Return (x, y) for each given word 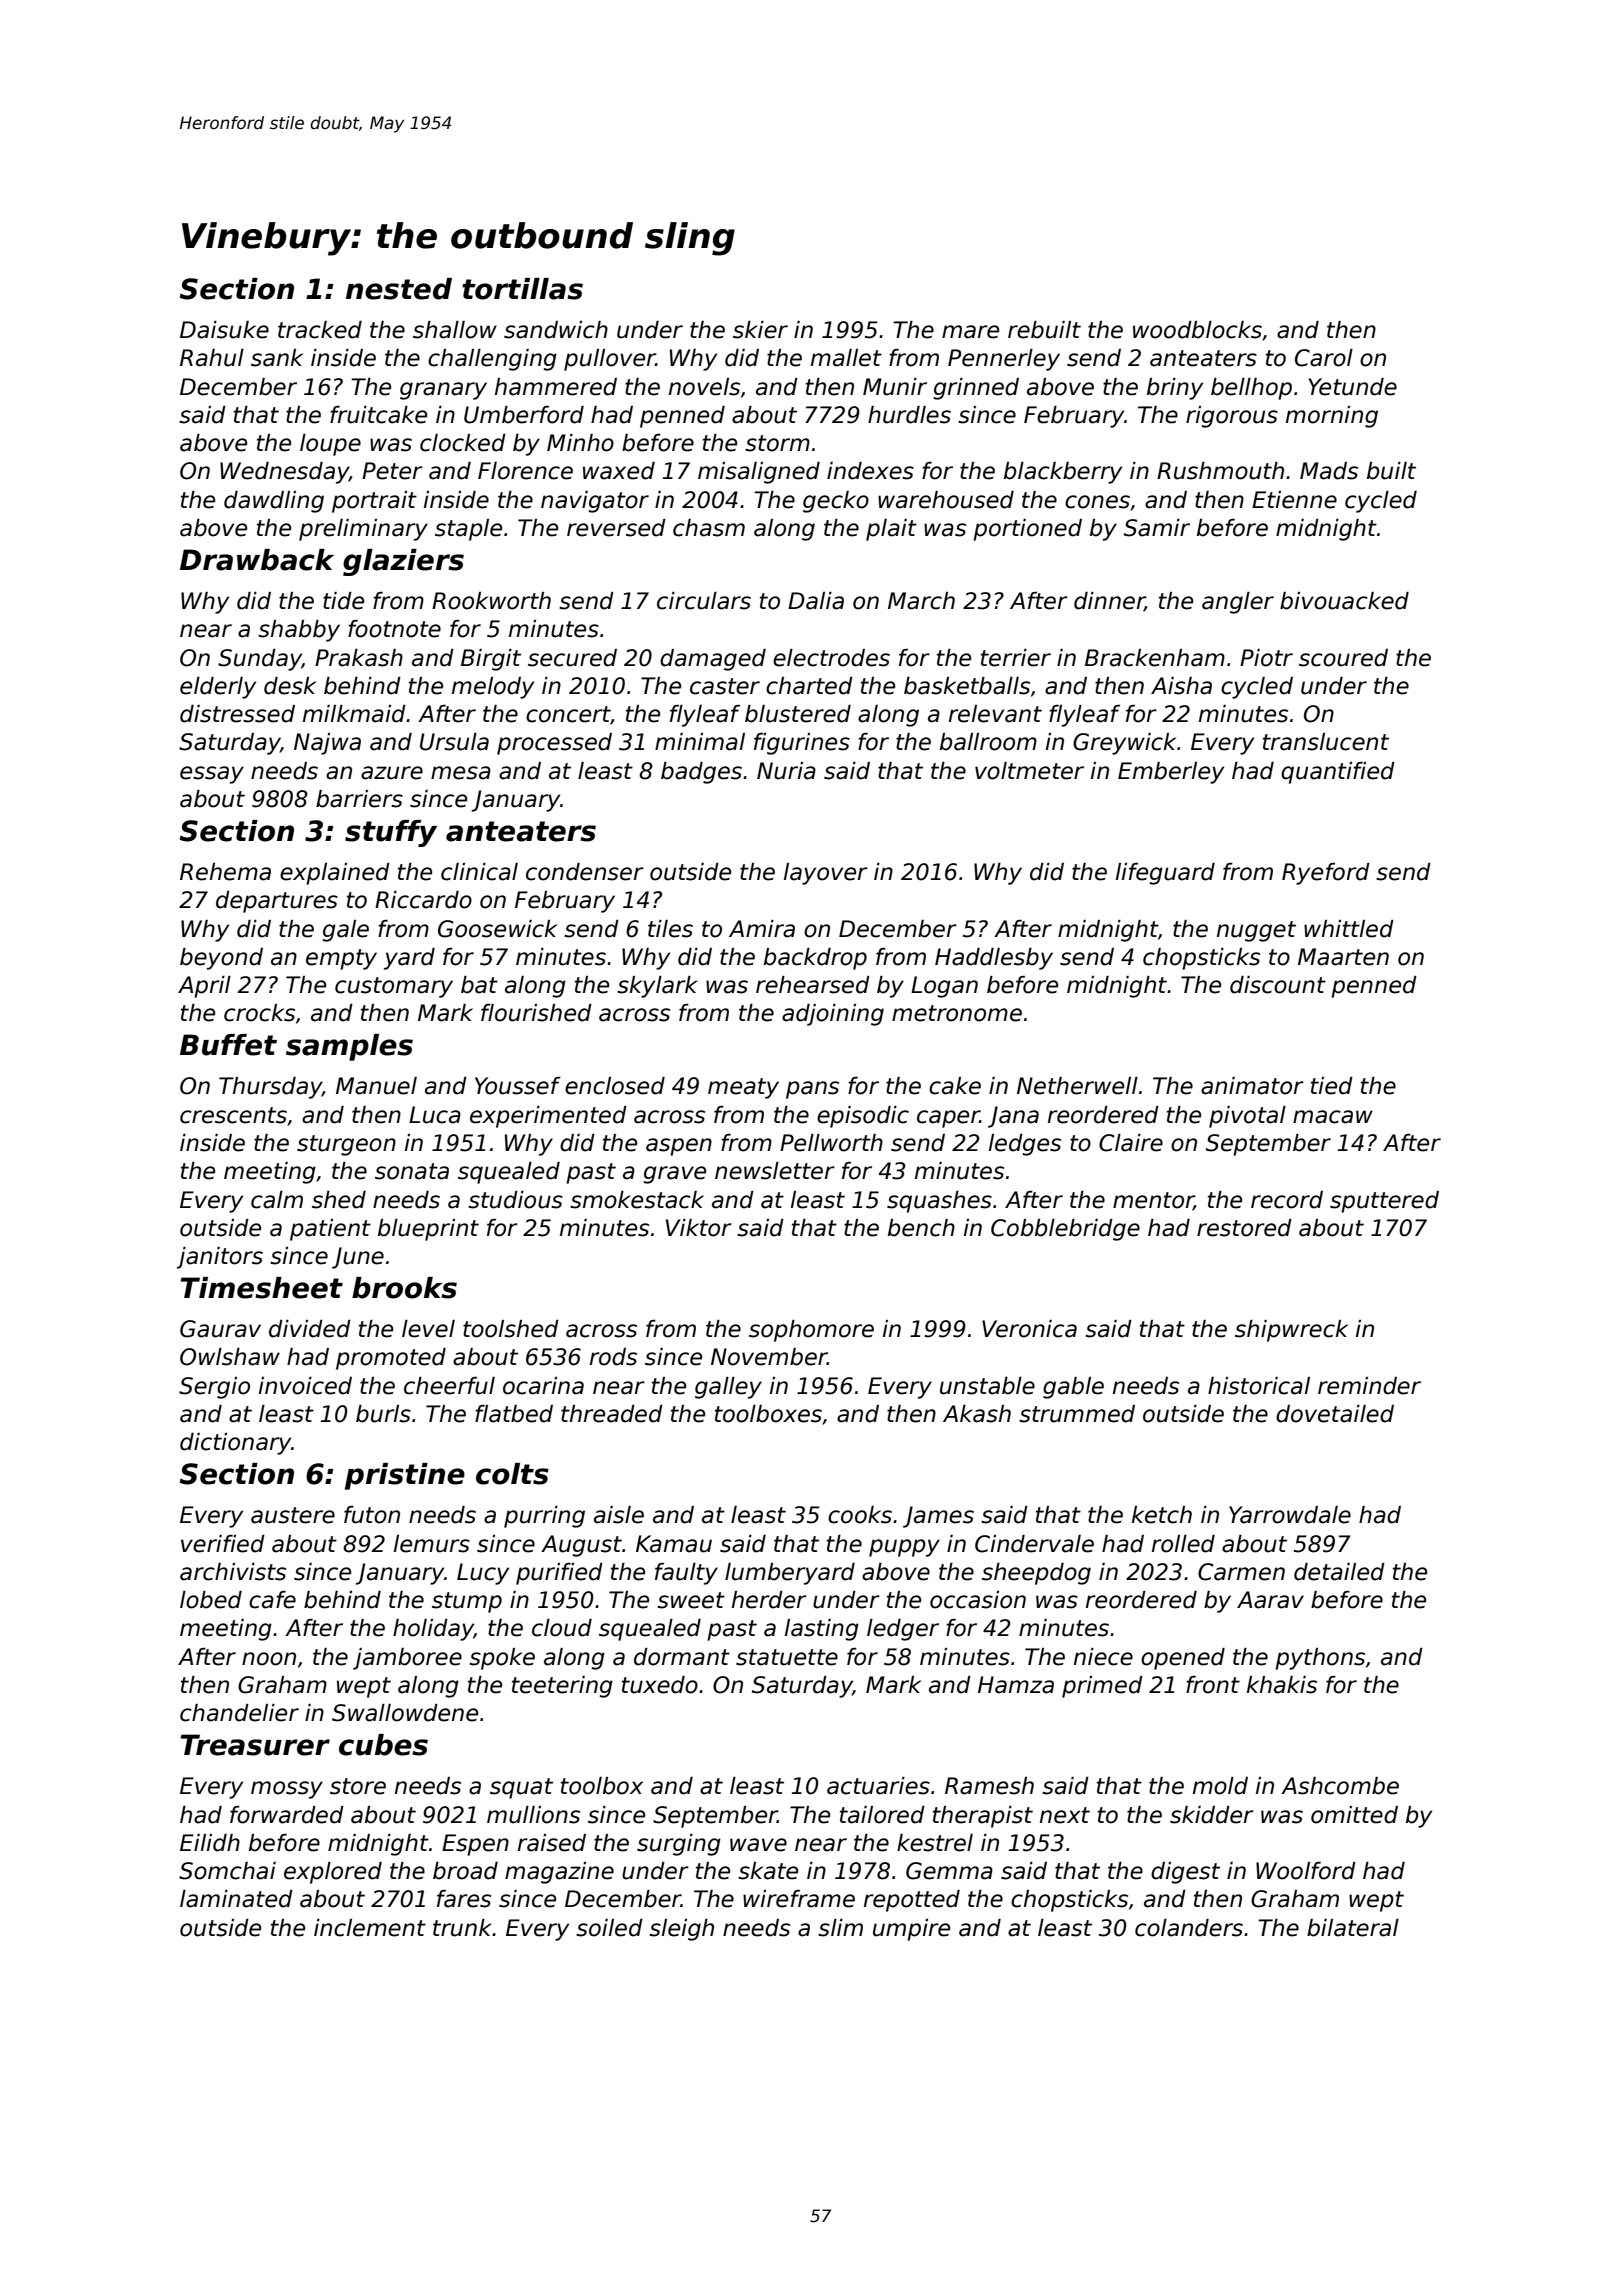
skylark (657, 987)
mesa (461, 773)
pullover (610, 360)
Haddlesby (994, 959)
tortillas (522, 289)
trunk (462, 1928)
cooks (860, 1515)
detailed (1339, 1572)
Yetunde (1352, 387)
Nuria (786, 771)
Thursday (270, 1088)
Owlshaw (230, 1357)
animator (1252, 1086)
